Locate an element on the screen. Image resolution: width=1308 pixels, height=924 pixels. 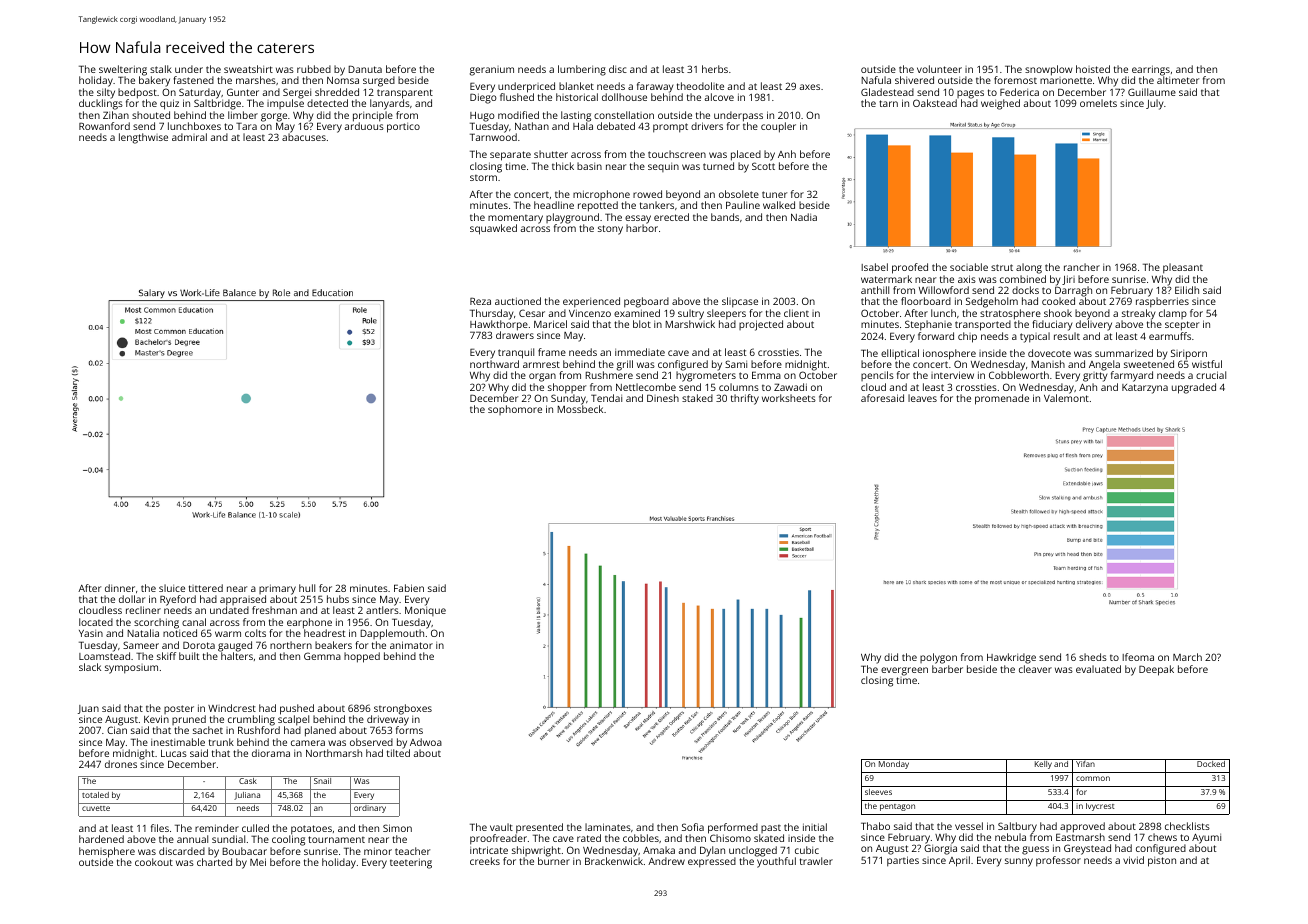
Monique is located at coordinates (425, 611).
